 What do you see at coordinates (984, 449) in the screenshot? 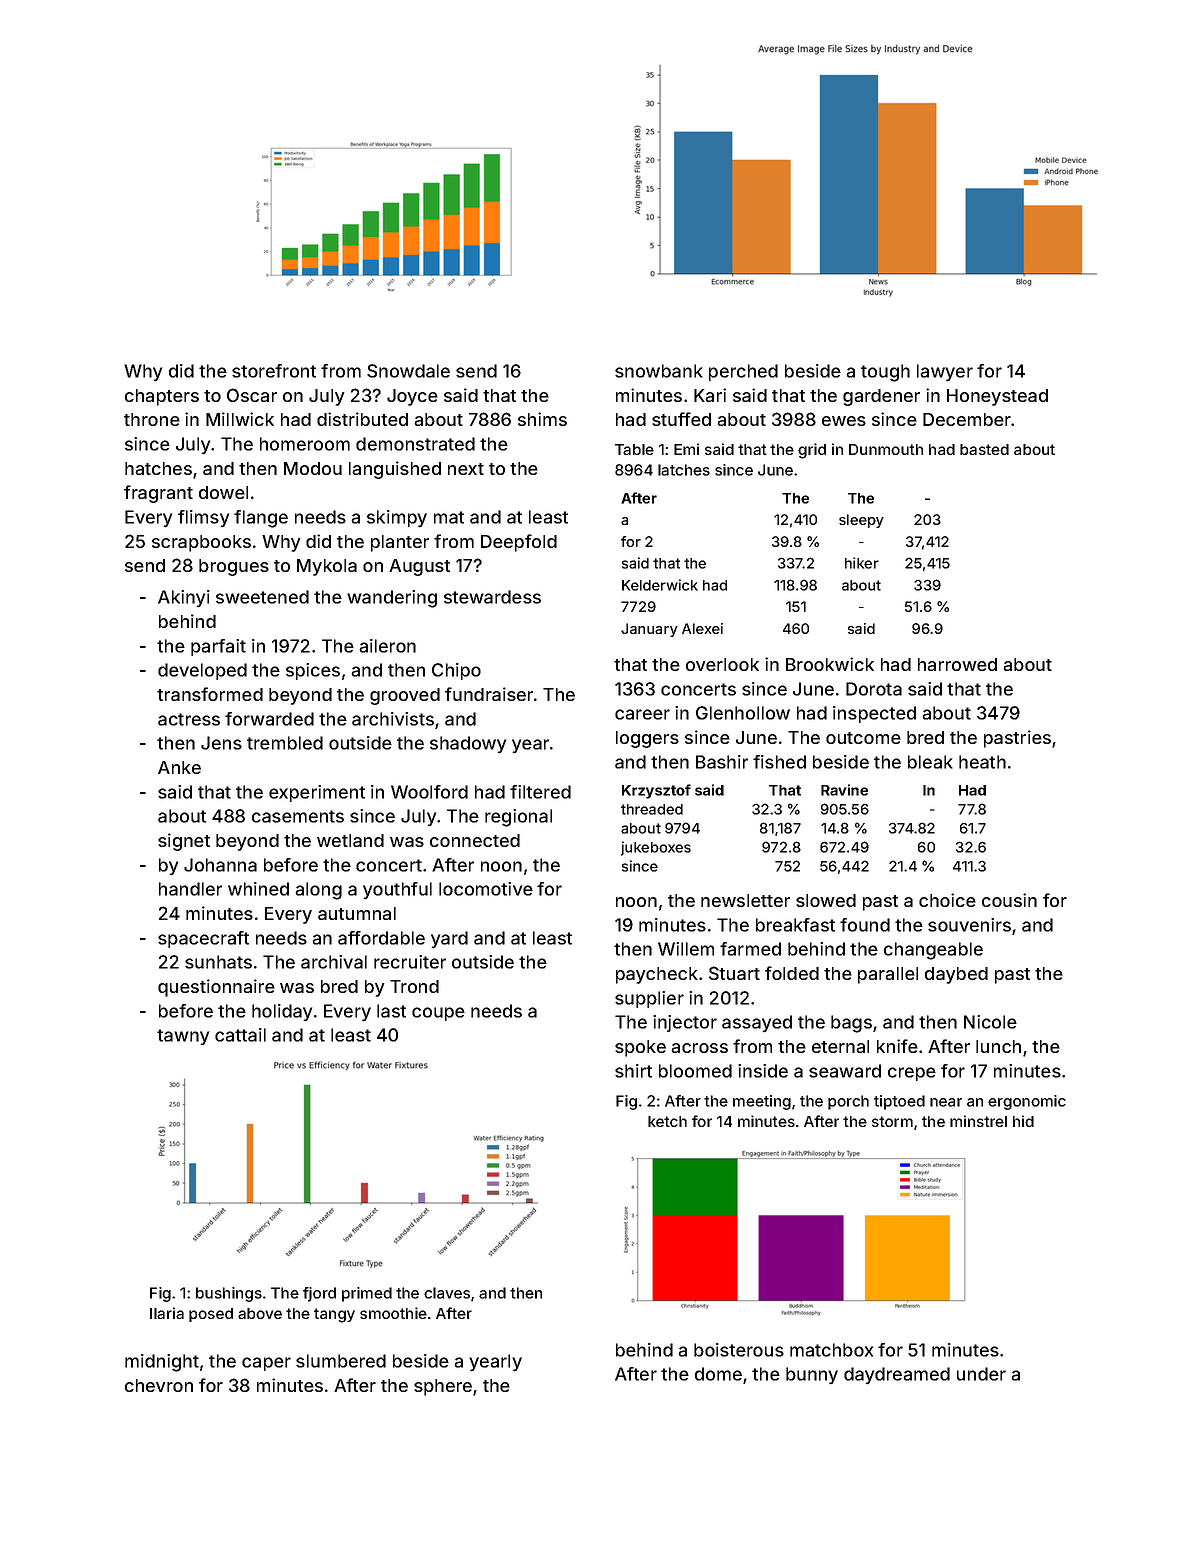
I see `basted` at bounding box center [984, 449].
